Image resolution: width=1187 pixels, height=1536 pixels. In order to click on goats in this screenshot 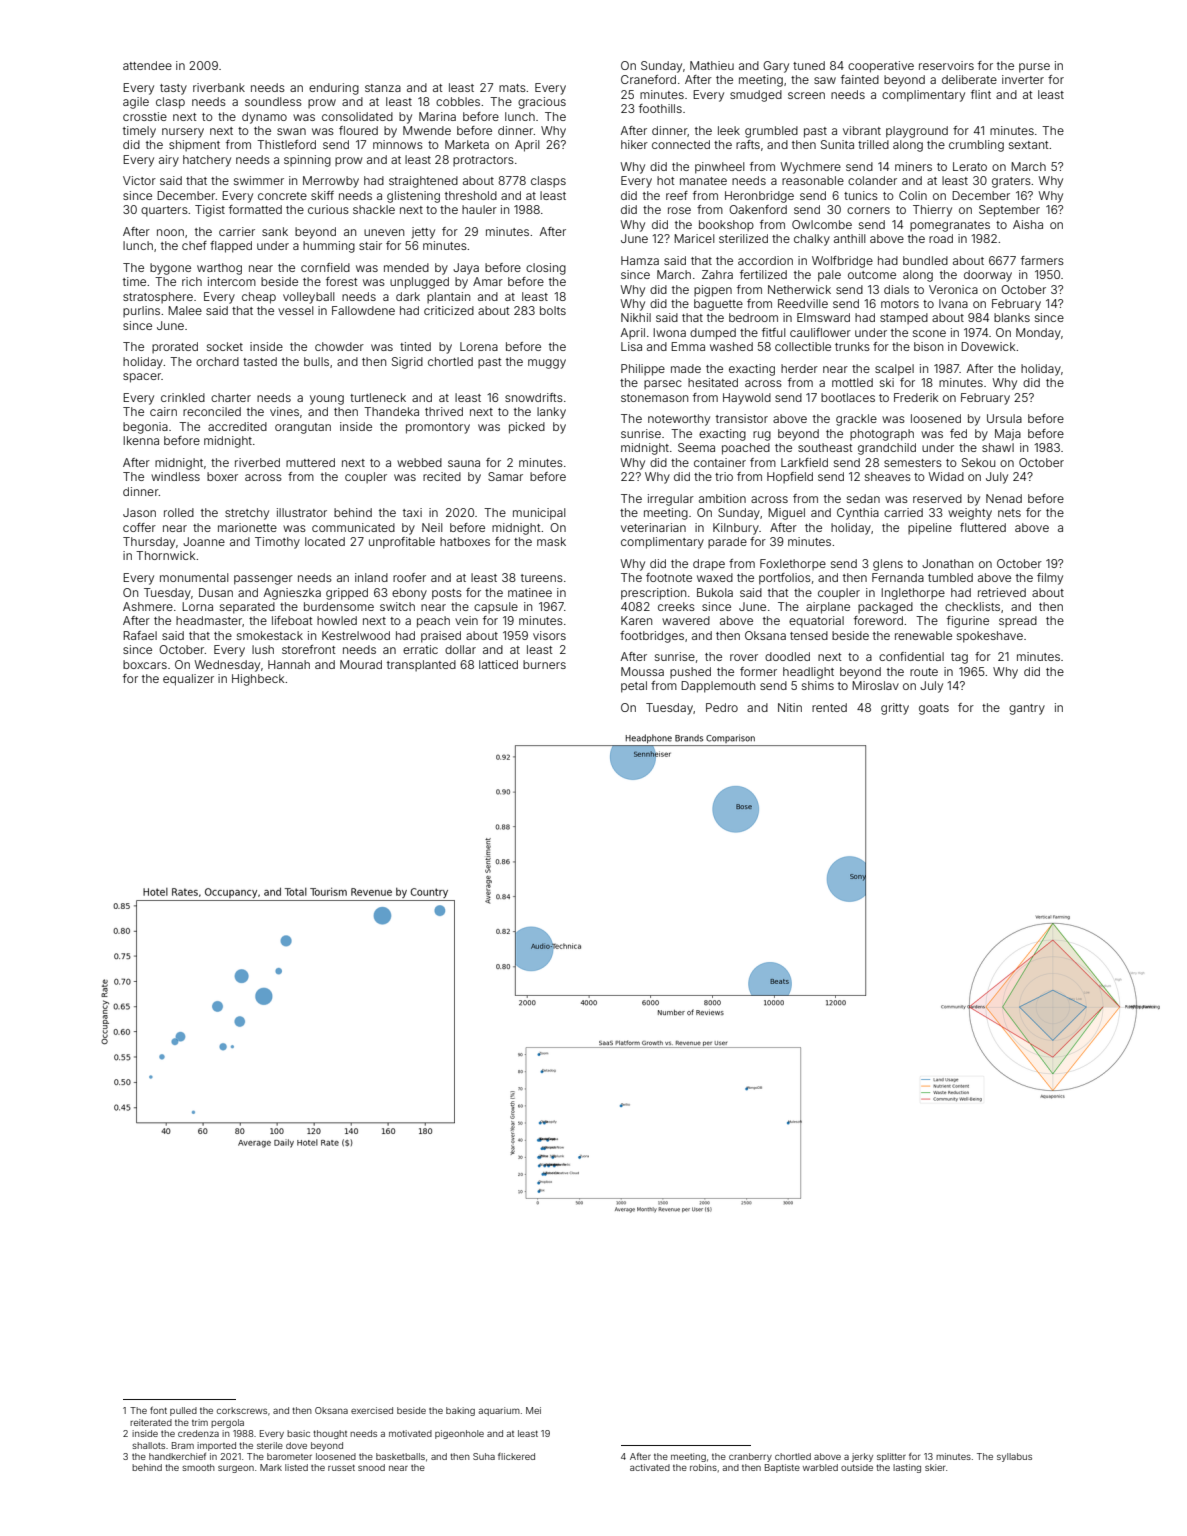, I will do `click(934, 709)`.
